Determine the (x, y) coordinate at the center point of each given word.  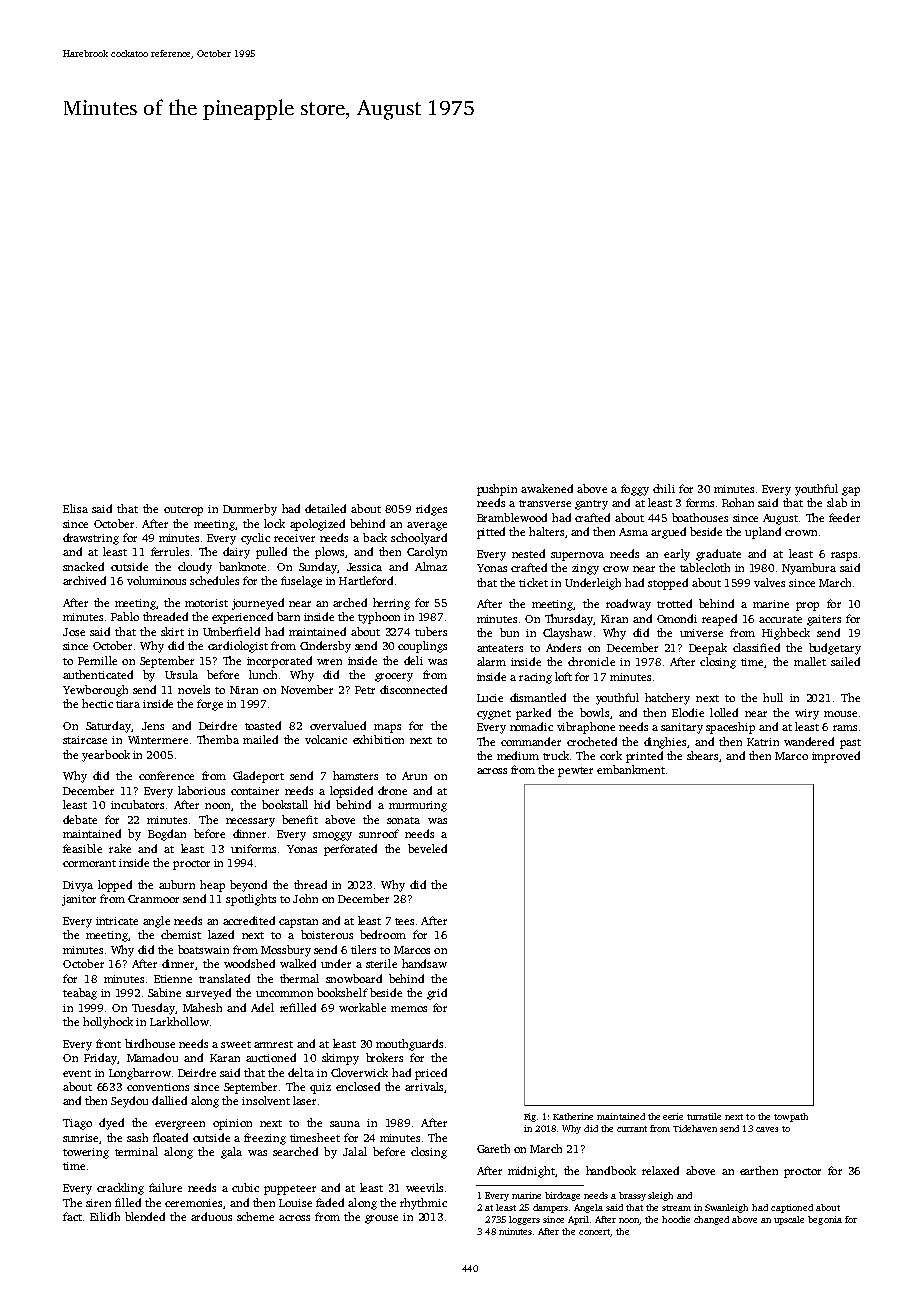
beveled (427, 848)
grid (437, 994)
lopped (115, 886)
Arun (414, 776)
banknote (242, 566)
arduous (211, 1216)
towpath (791, 1117)
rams (845, 728)
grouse (381, 1219)
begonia (825, 1220)
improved (836, 757)
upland (763, 533)
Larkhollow (179, 1021)
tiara (128, 704)
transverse (545, 503)
